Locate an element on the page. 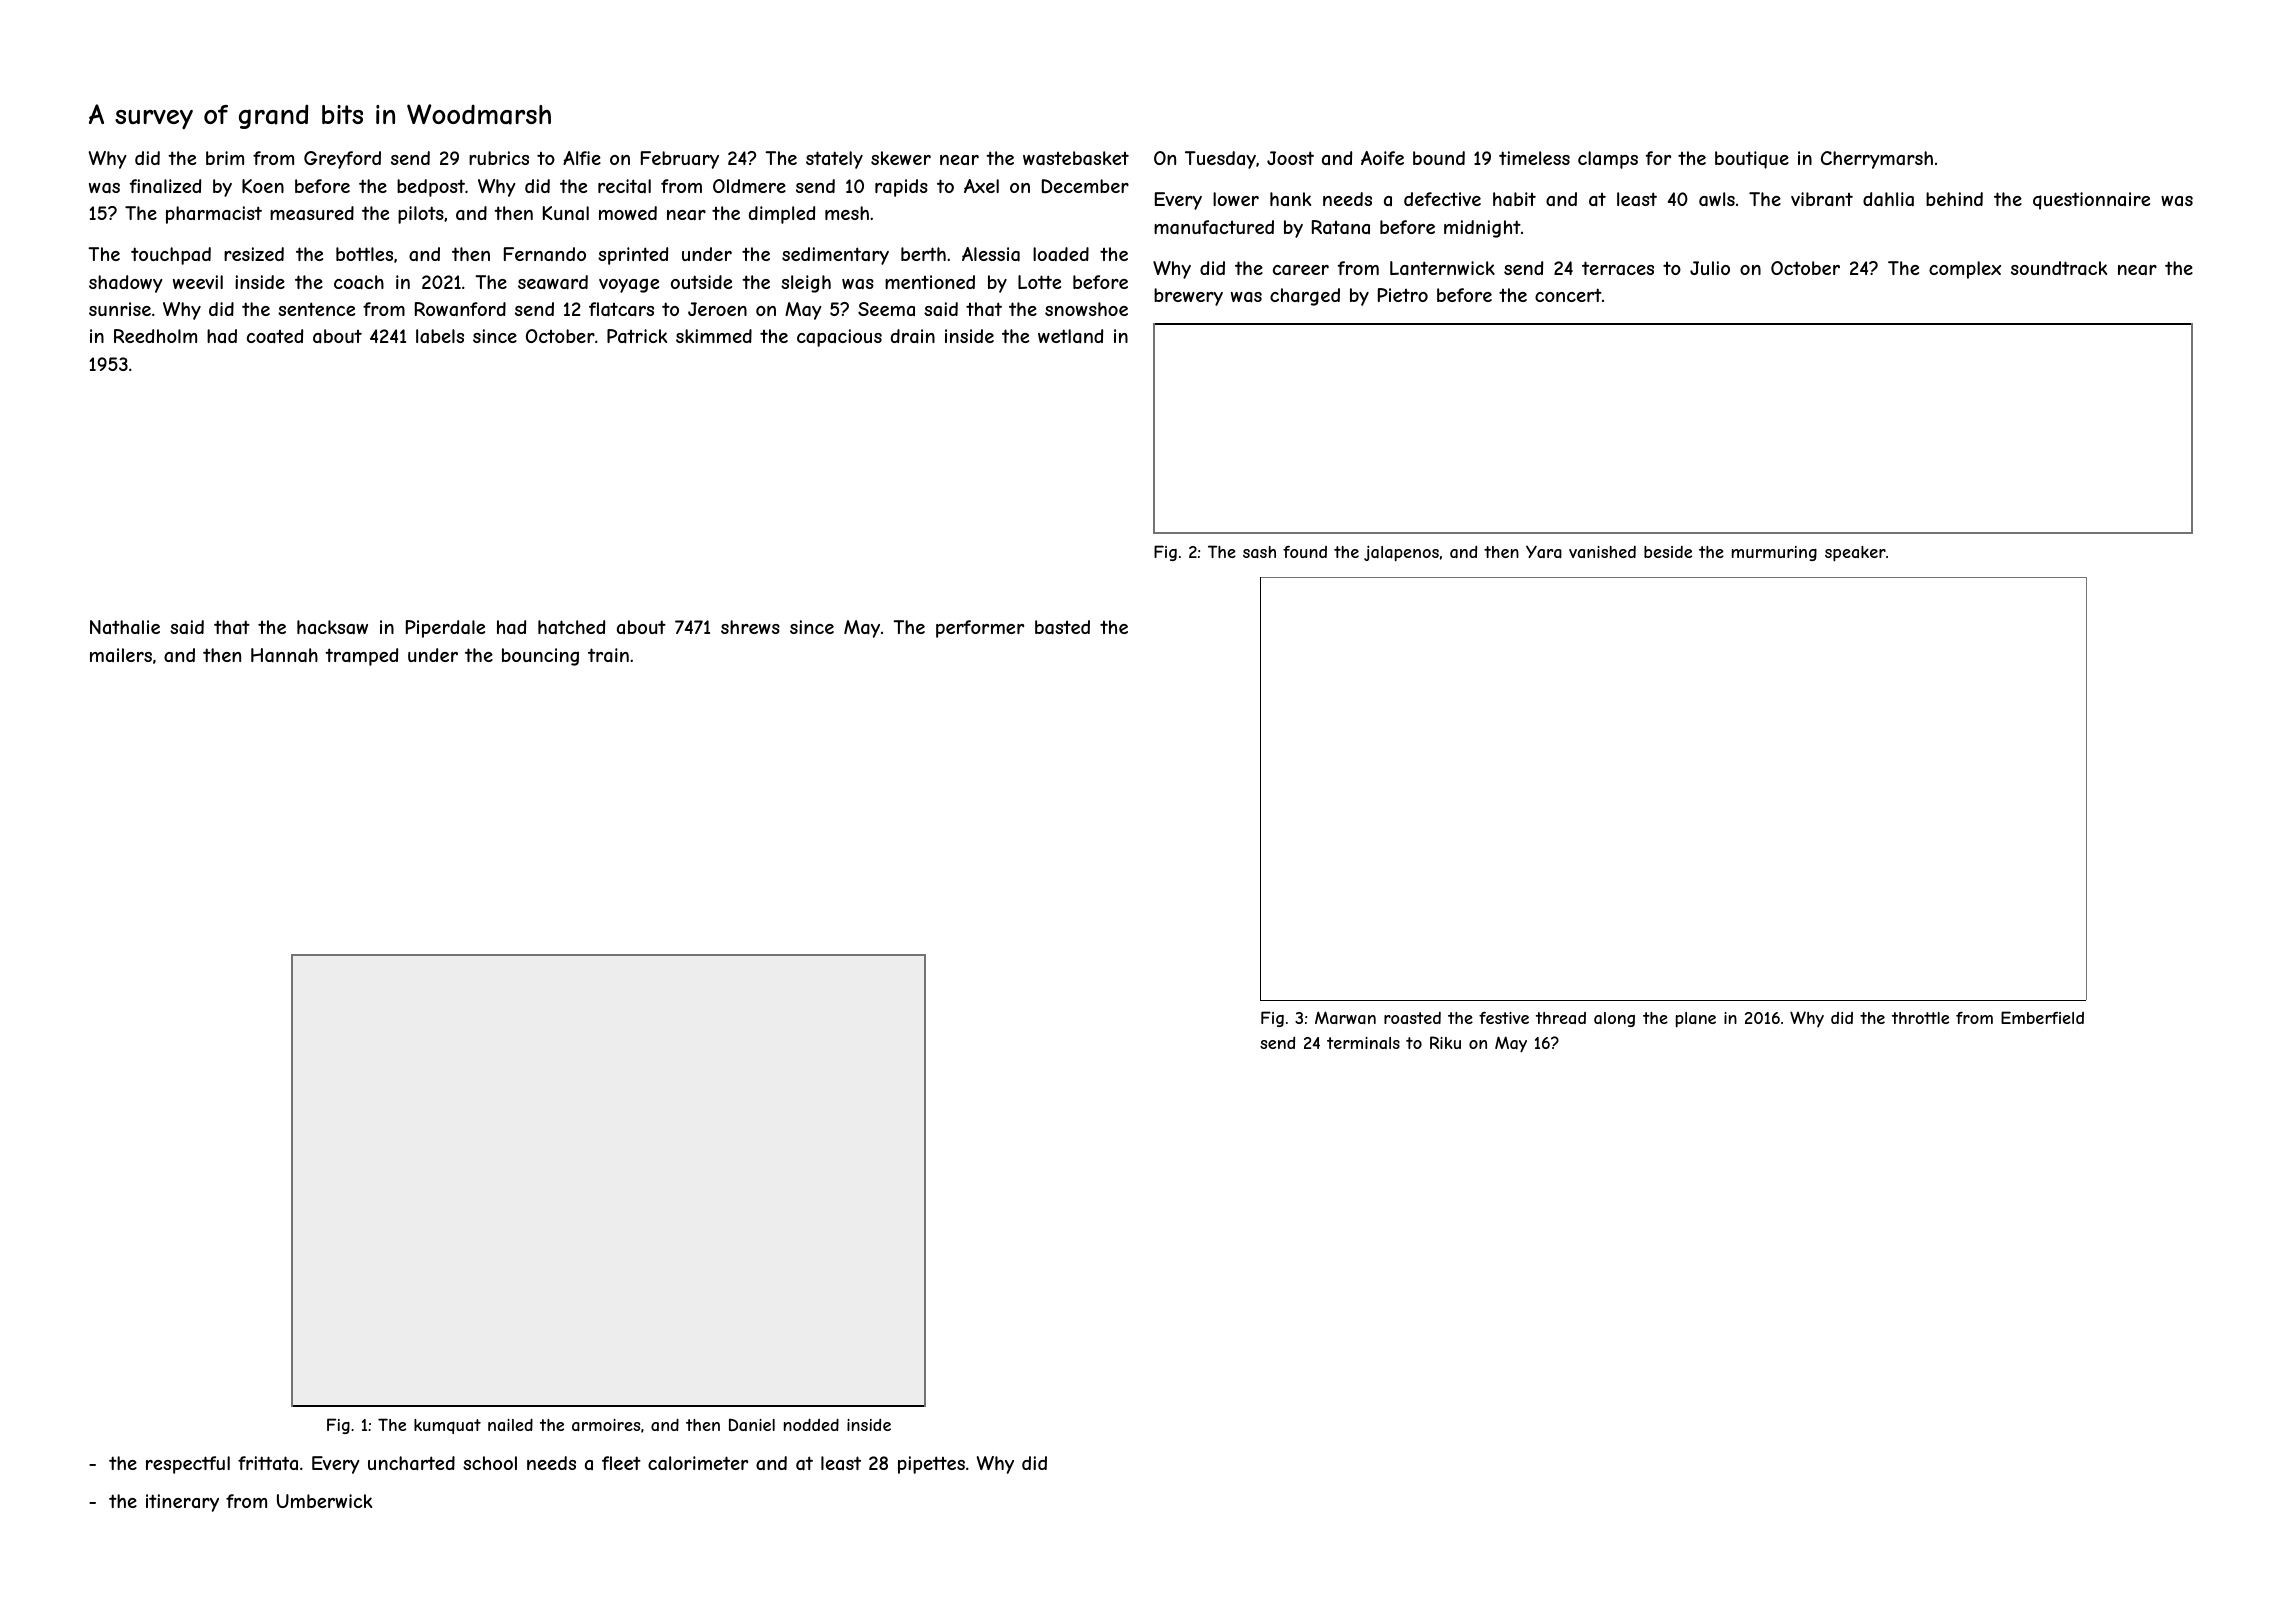  sash is located at coordinates (1259, 552).
